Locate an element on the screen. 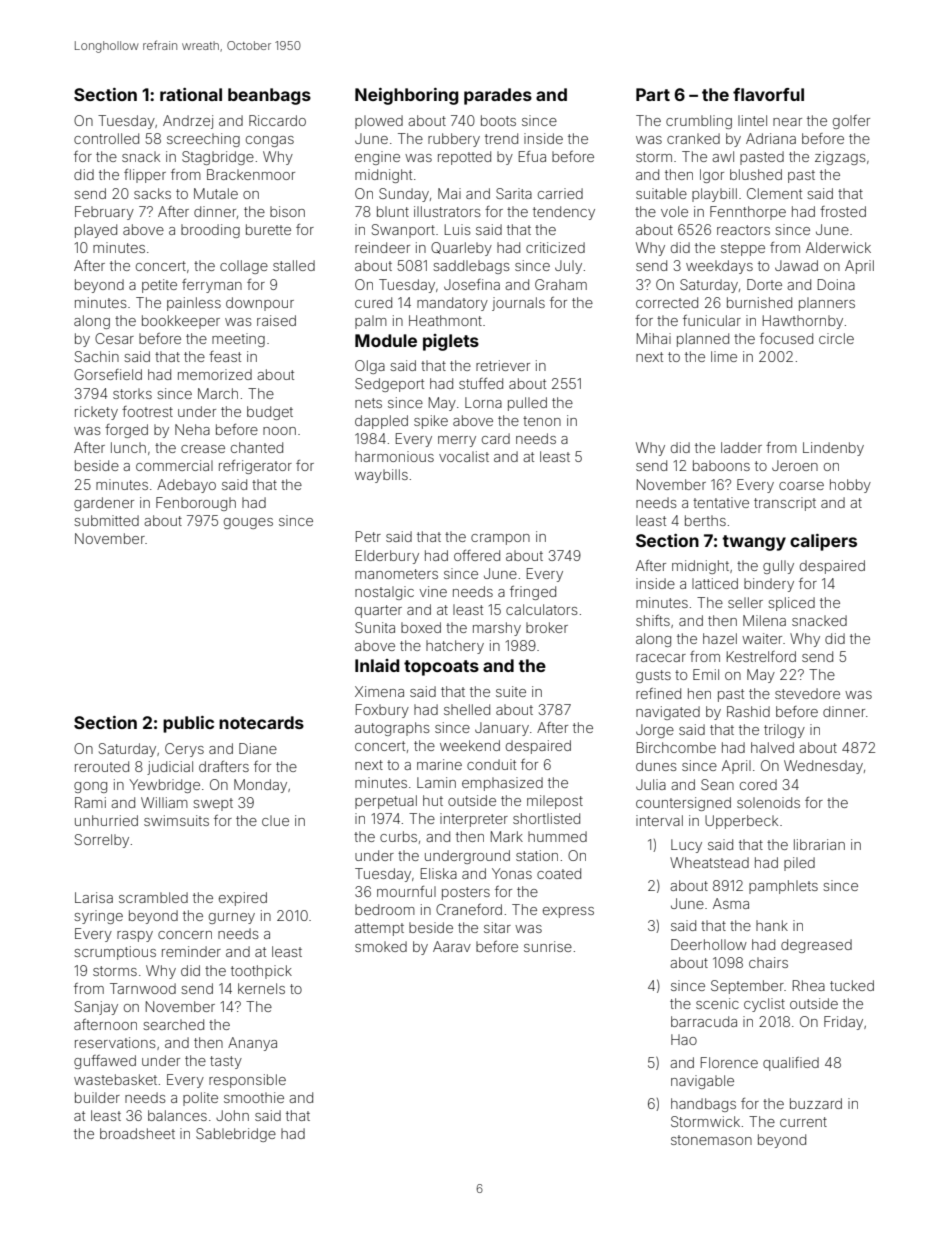  shifts is located at coordinates (653, 620).
